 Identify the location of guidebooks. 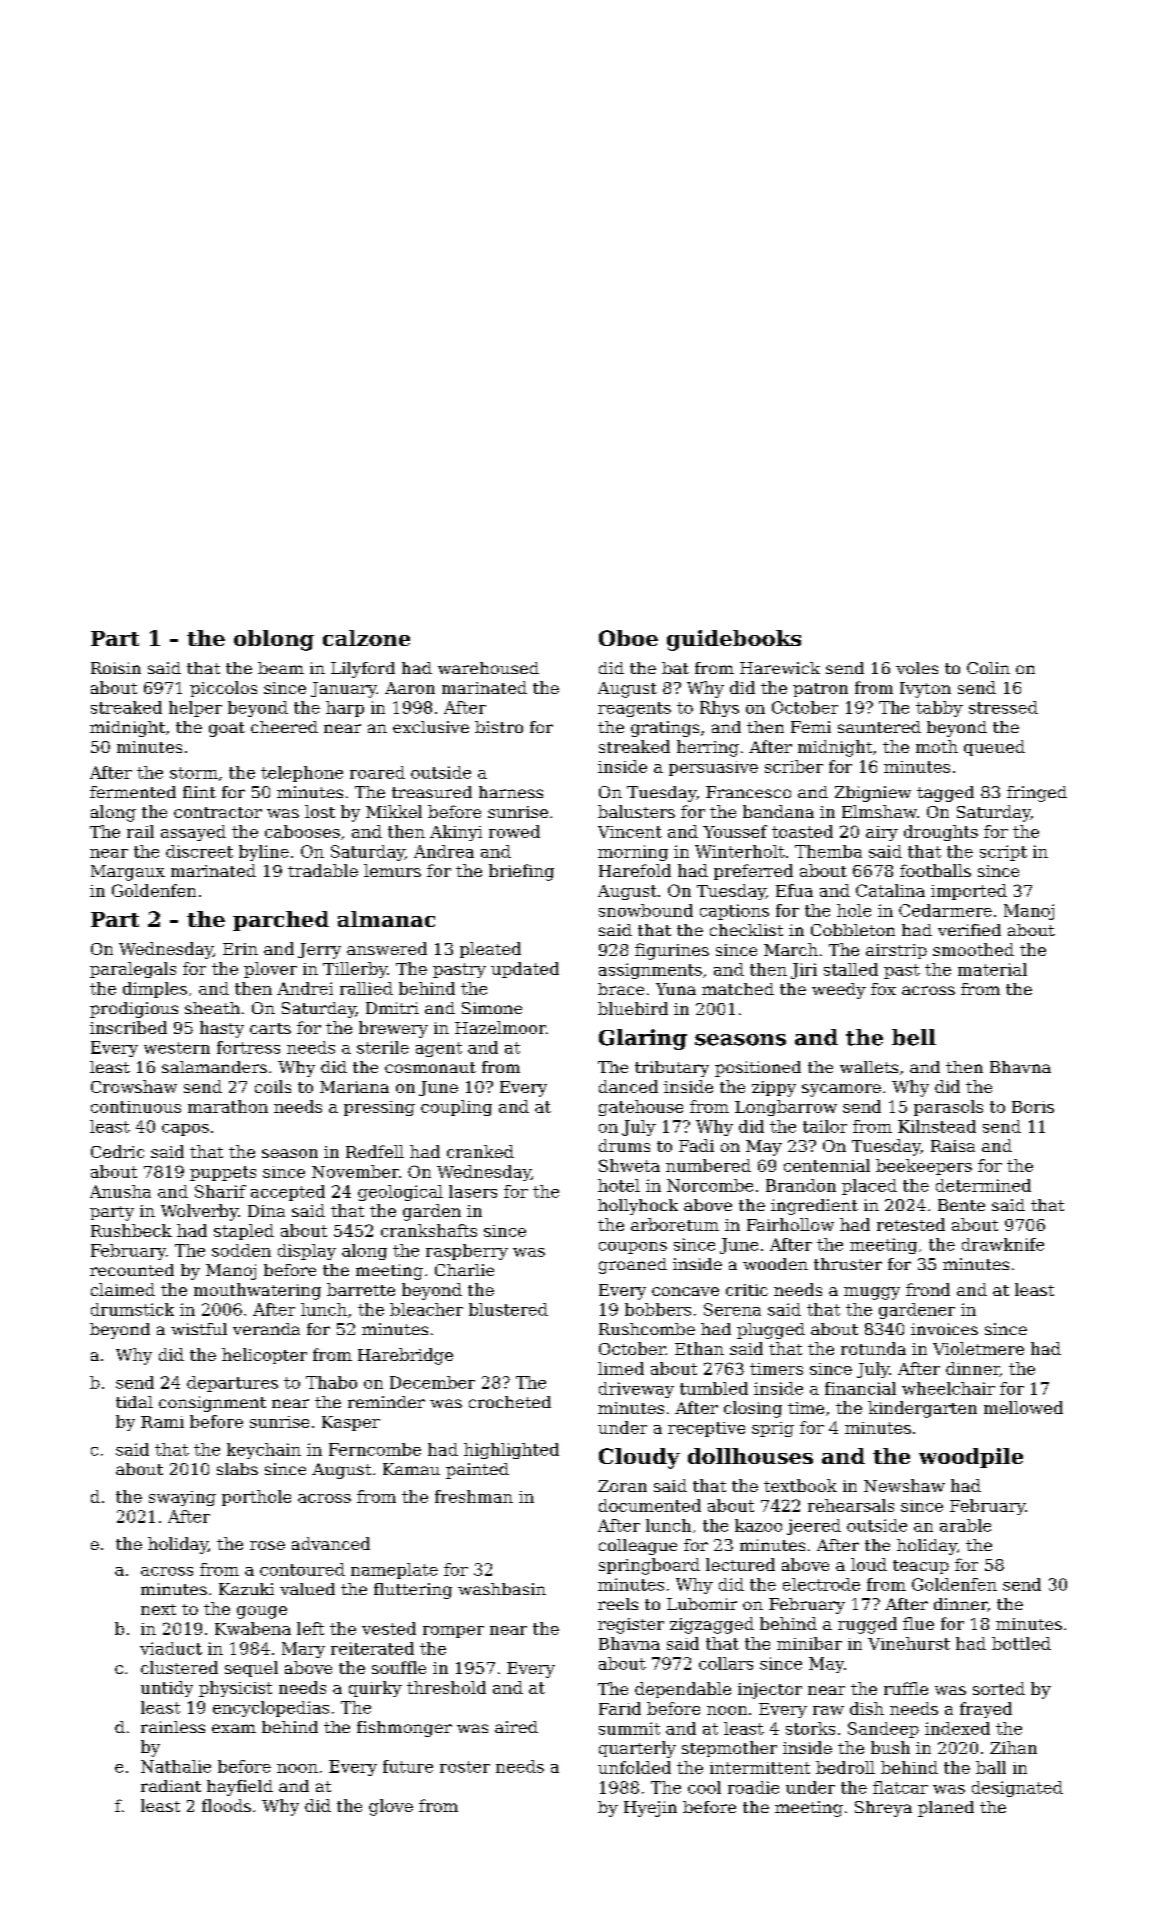
(734, 640).
